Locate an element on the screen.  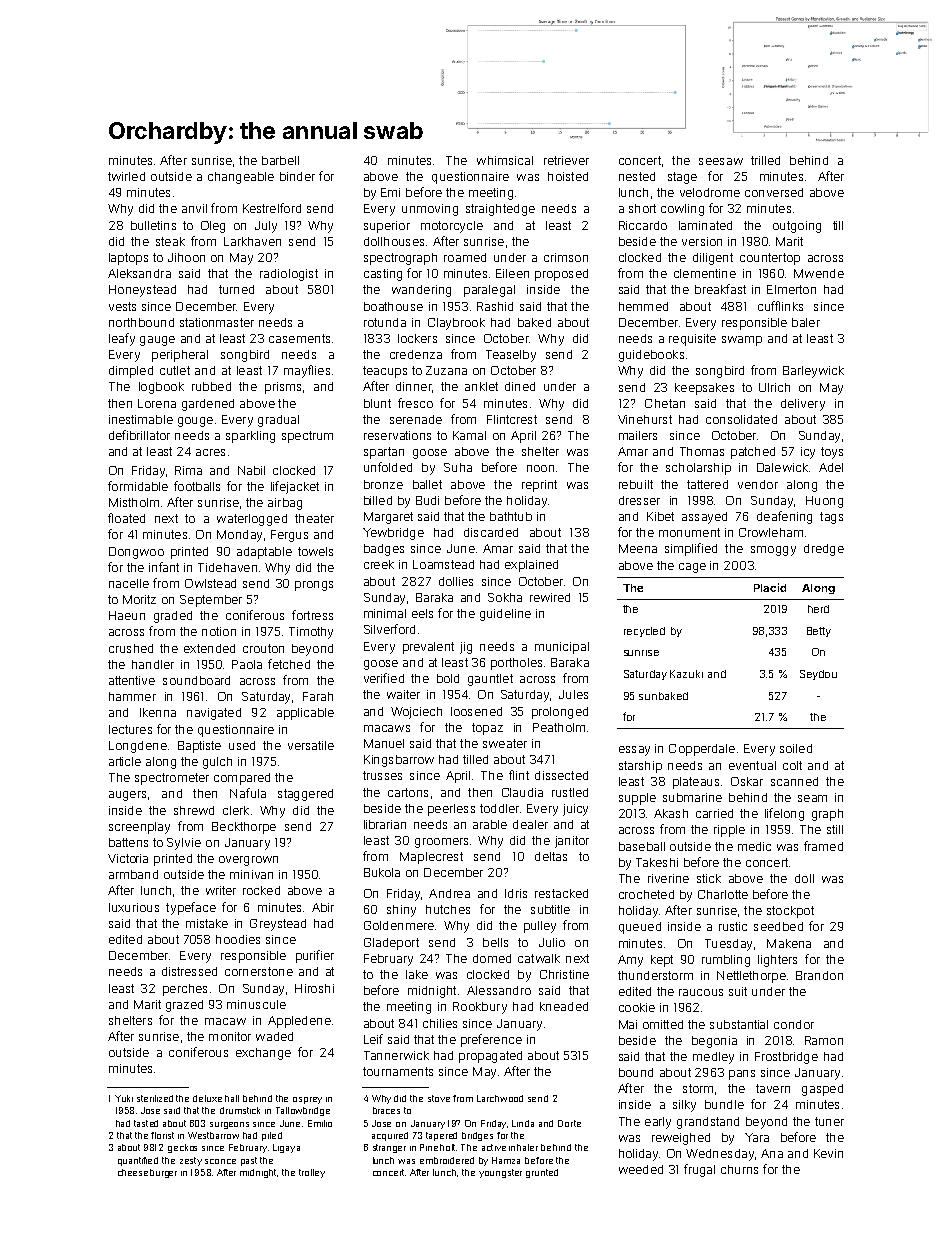
soiled is located at coordinates (796, 748).
